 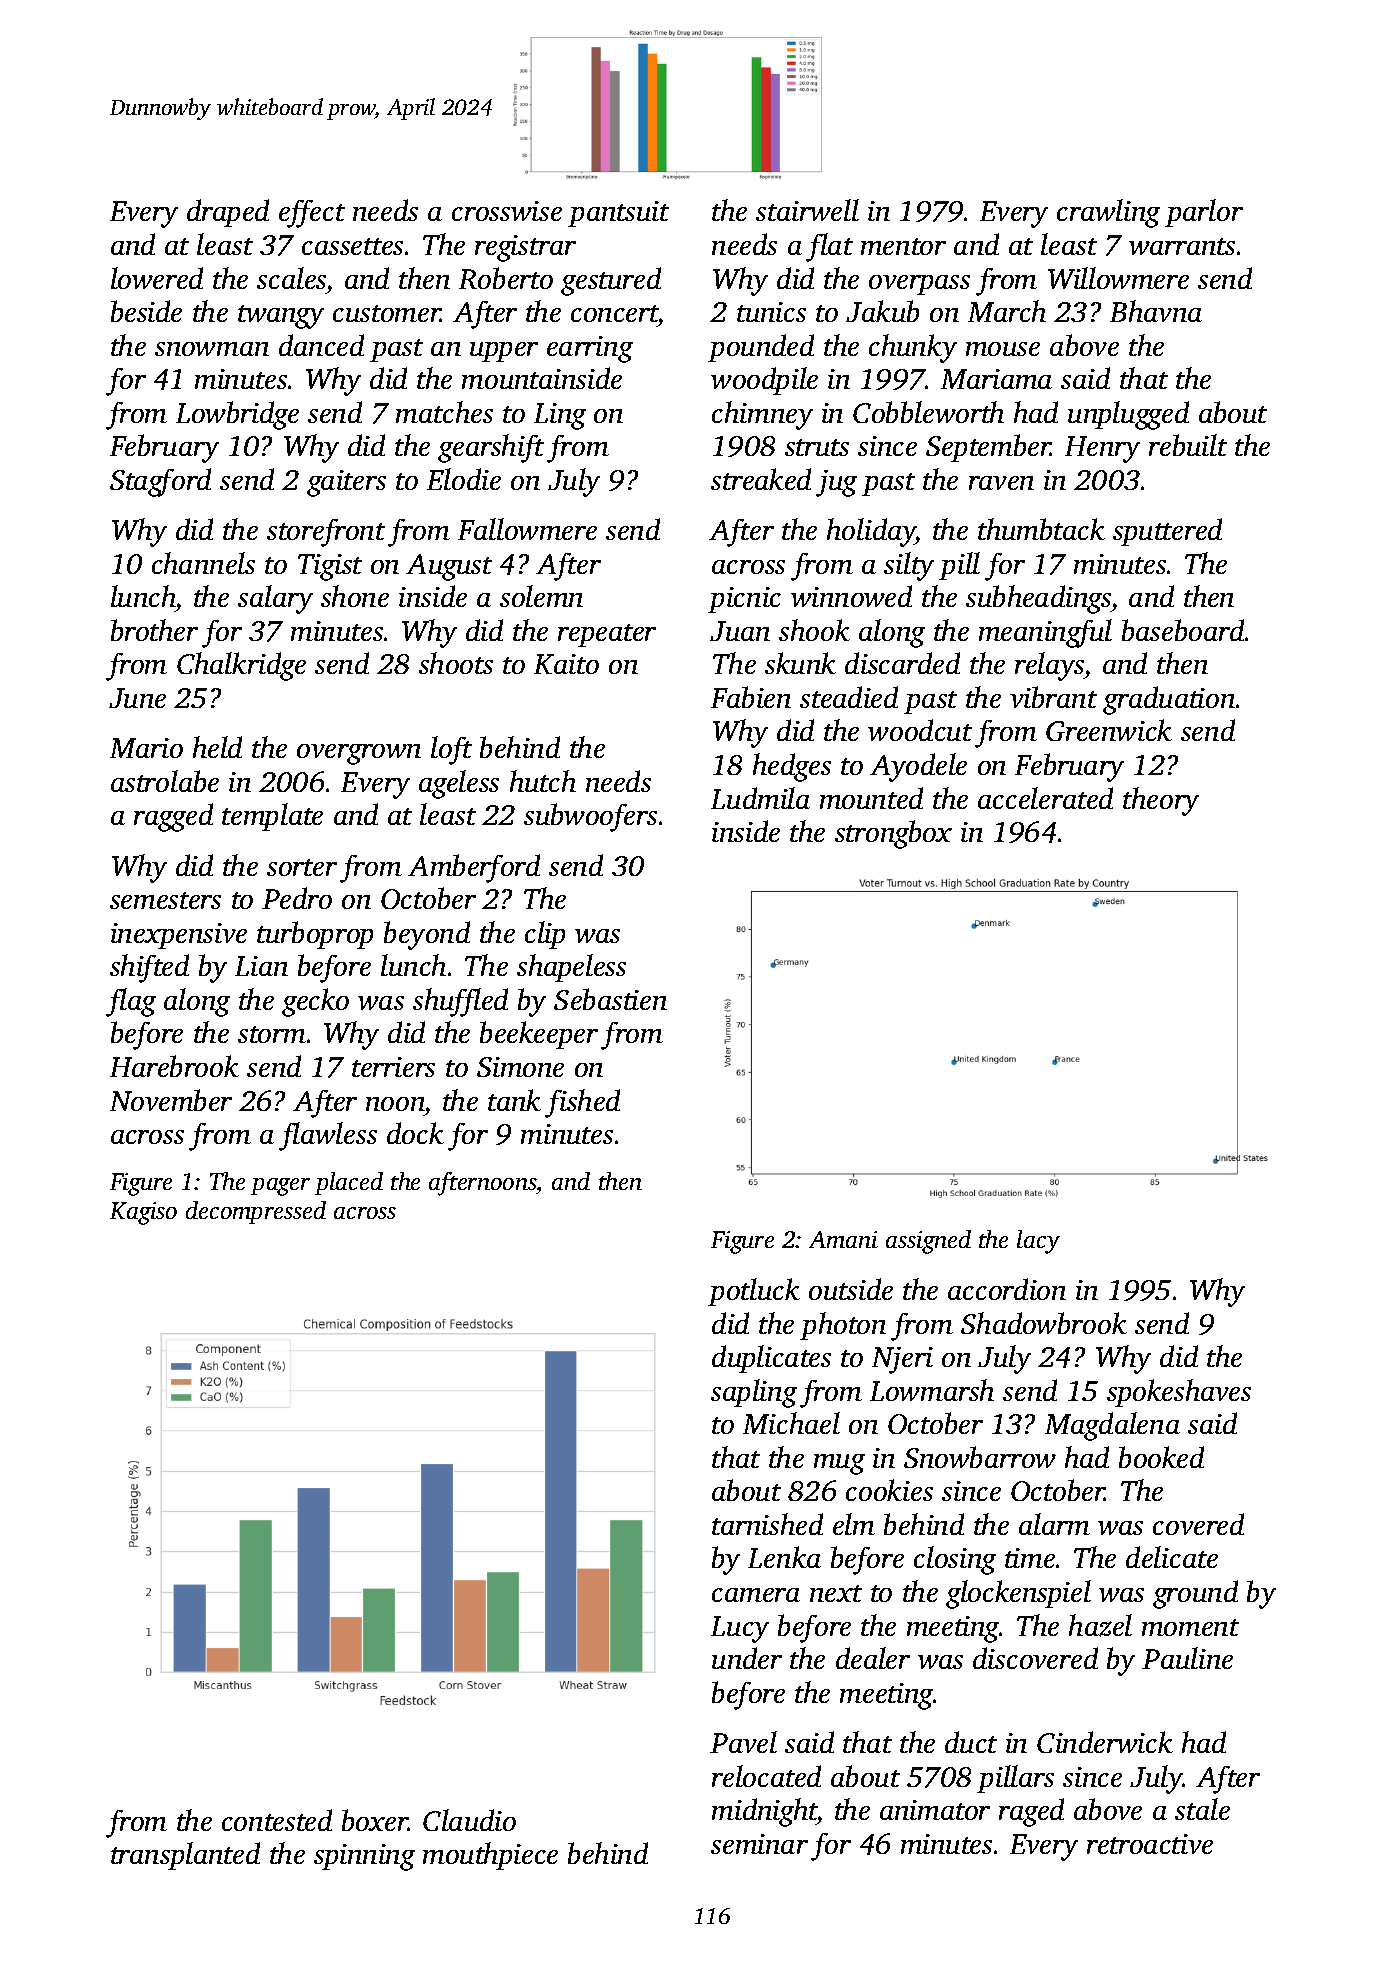 I want to click on potluck, so click(x=754, y=1292).
